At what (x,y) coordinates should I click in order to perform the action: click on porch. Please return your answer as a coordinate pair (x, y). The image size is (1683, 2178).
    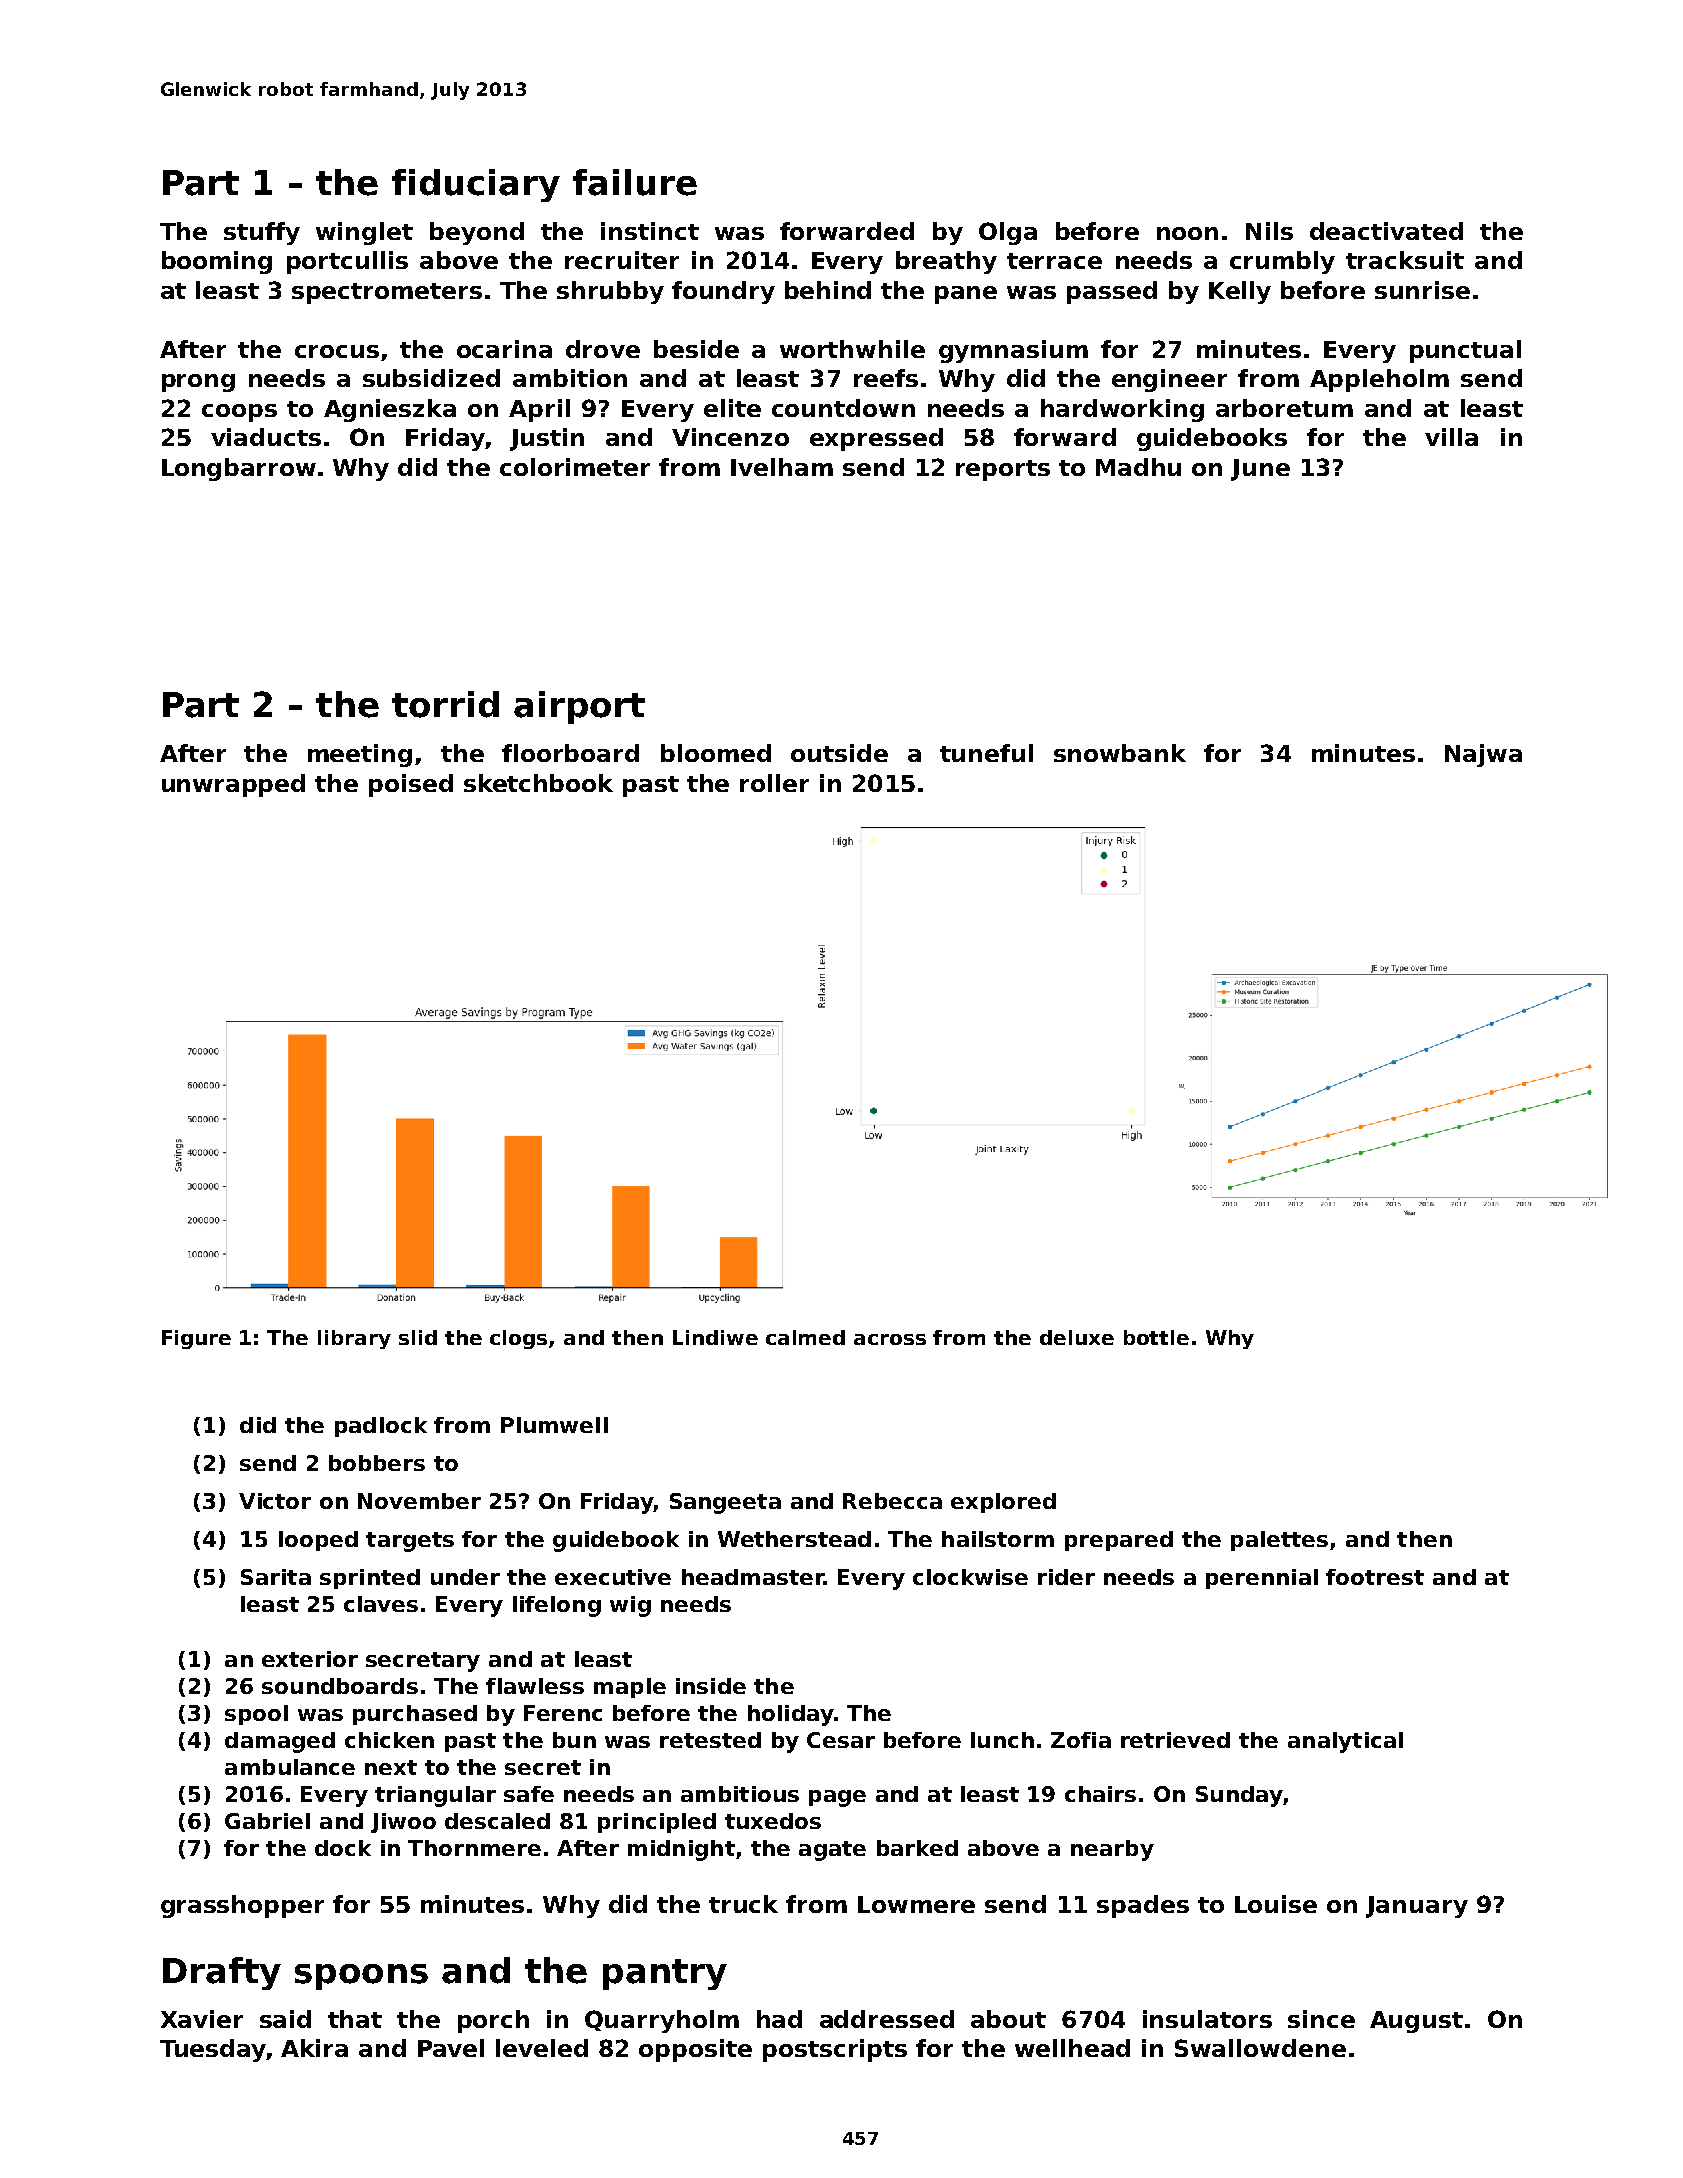
    Looking at the image, I should click on (493, 2021).
